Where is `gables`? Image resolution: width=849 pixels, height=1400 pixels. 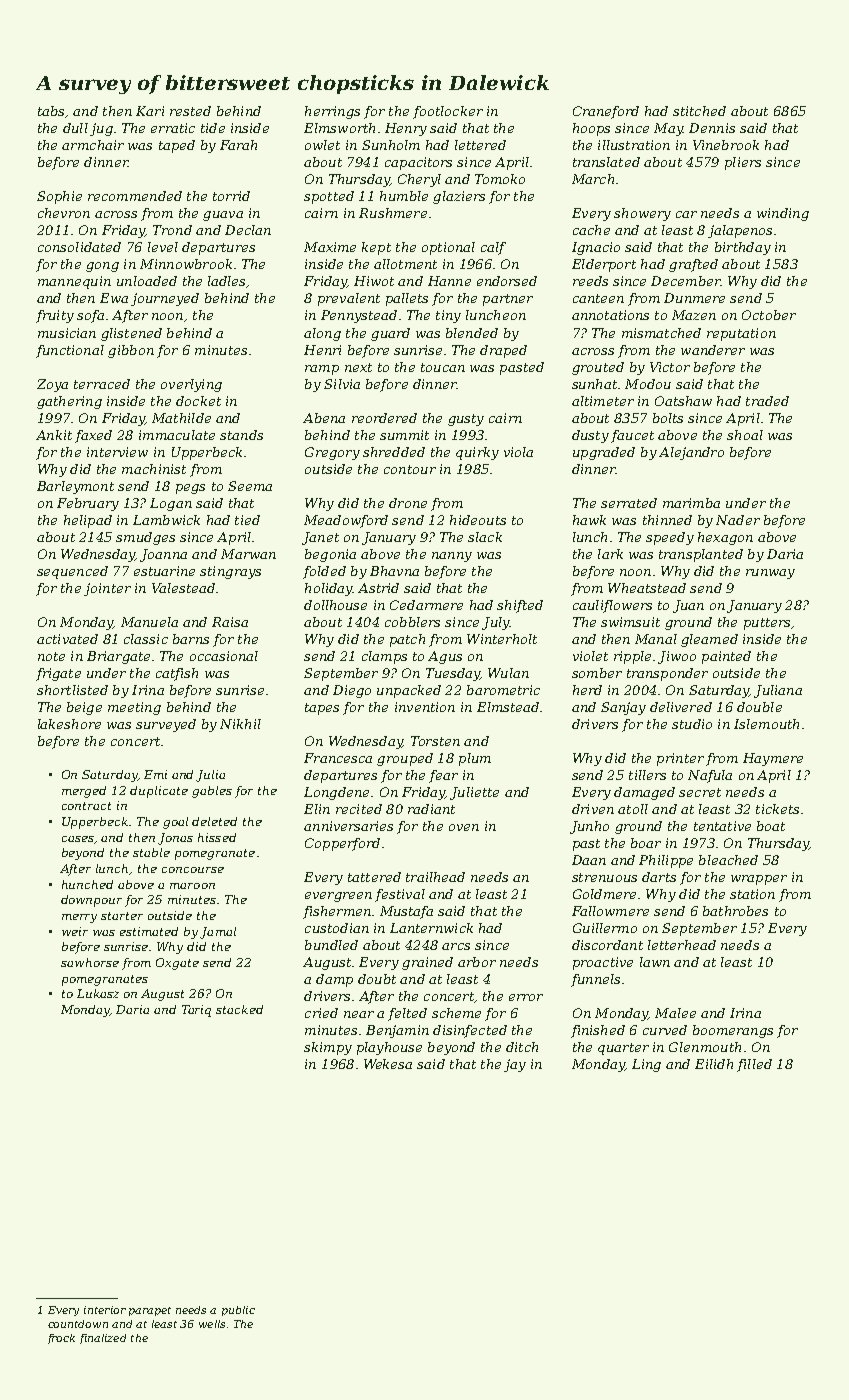
gables is located at coordinates (212, 792).
